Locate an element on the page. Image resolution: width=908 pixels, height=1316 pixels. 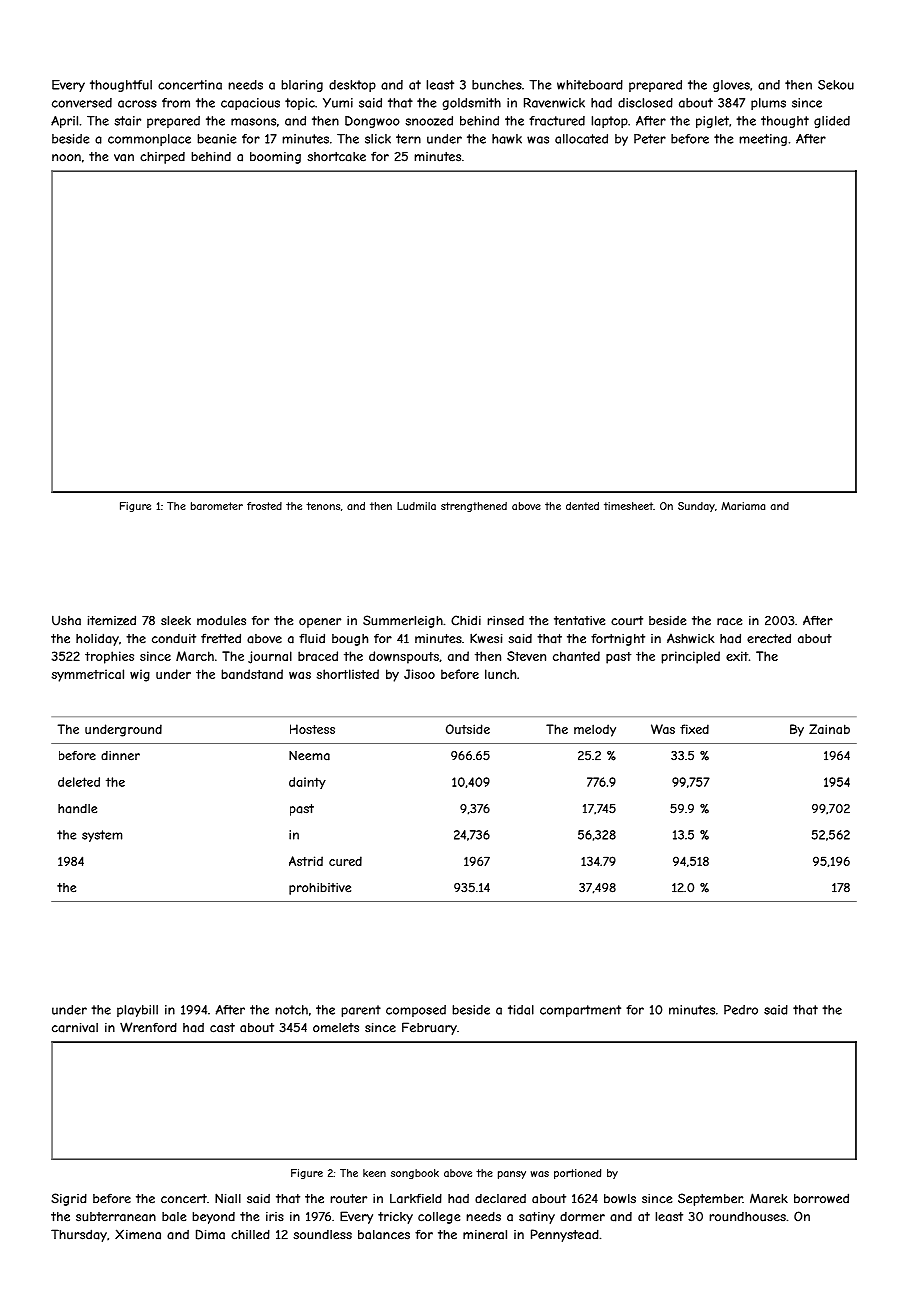
piglet is located at coordinates (712, 122).
